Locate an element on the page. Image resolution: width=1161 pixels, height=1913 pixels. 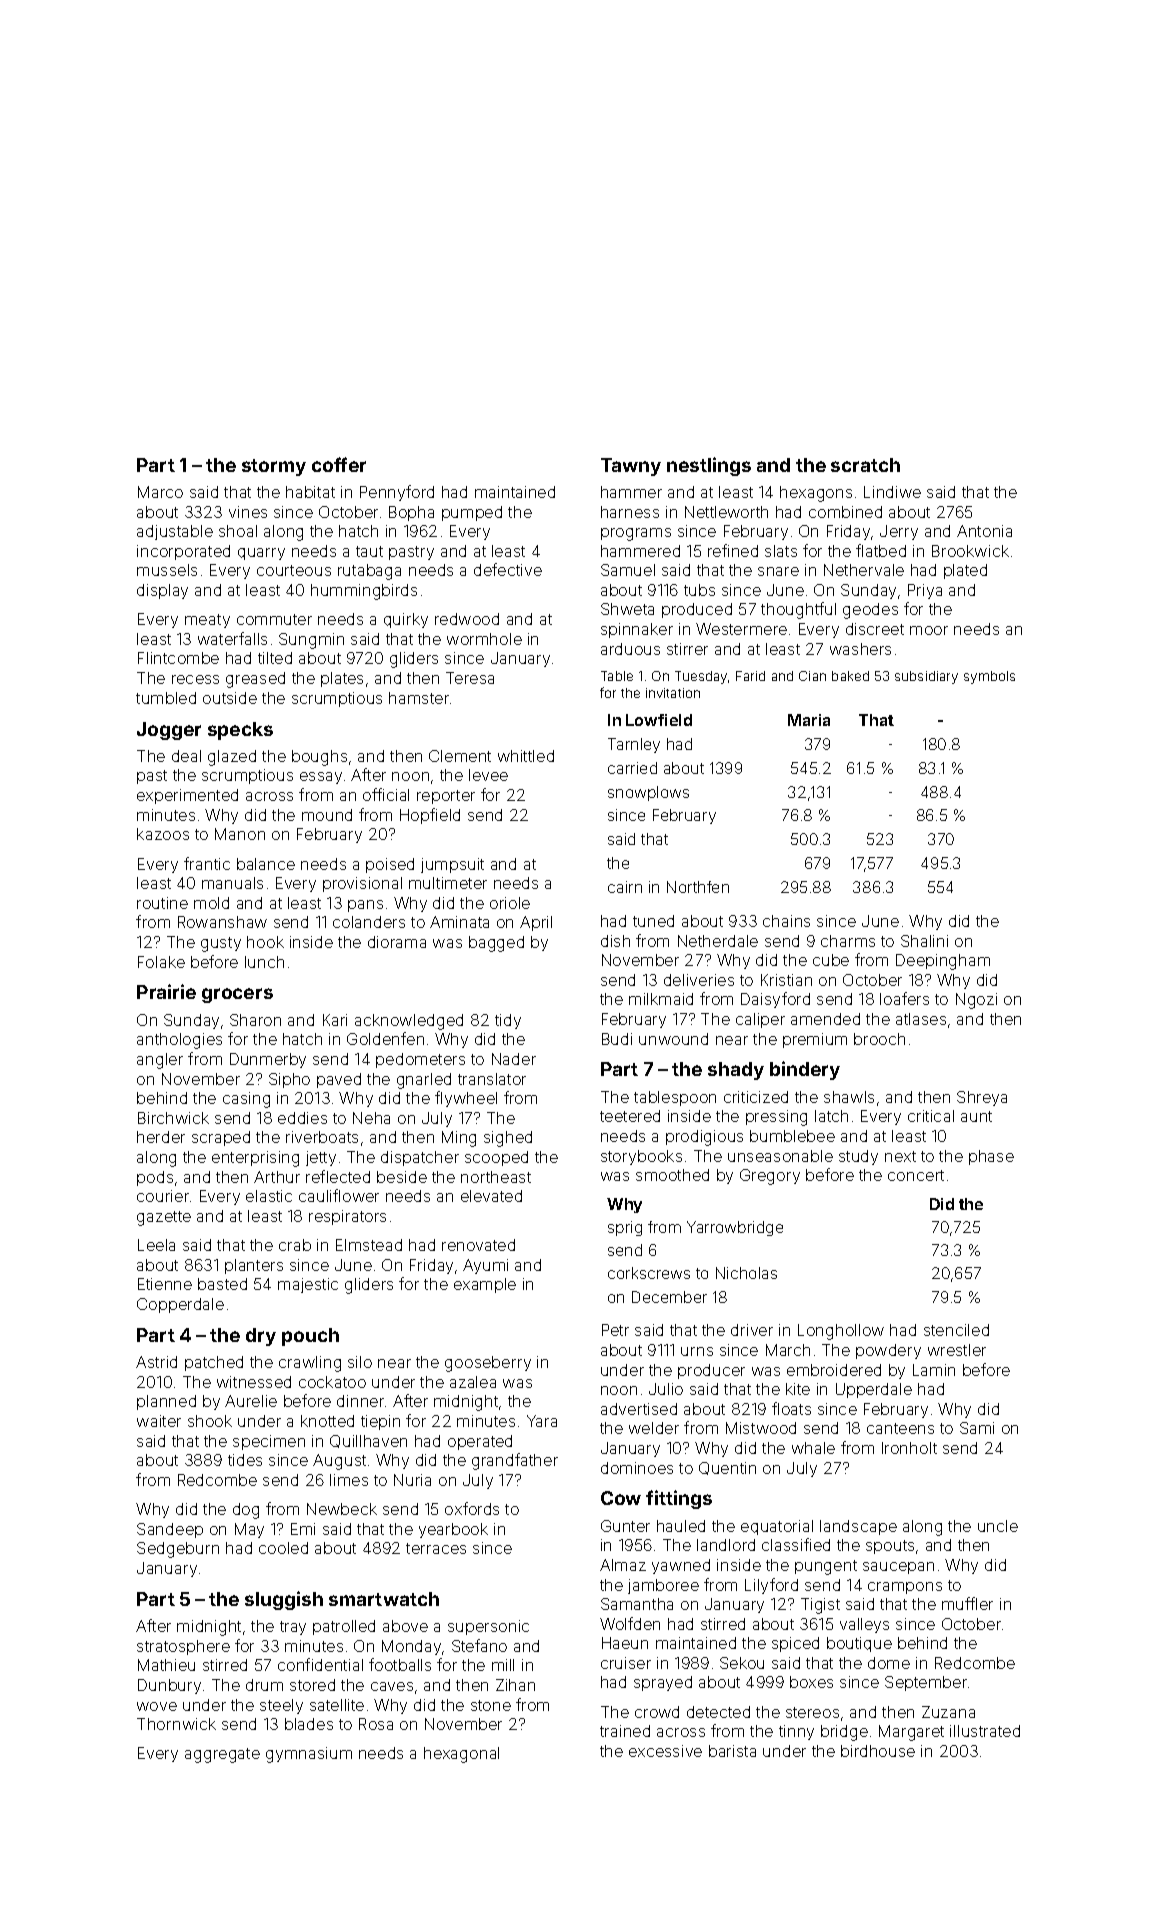
tumbled is located at coordinates (166, 698).
